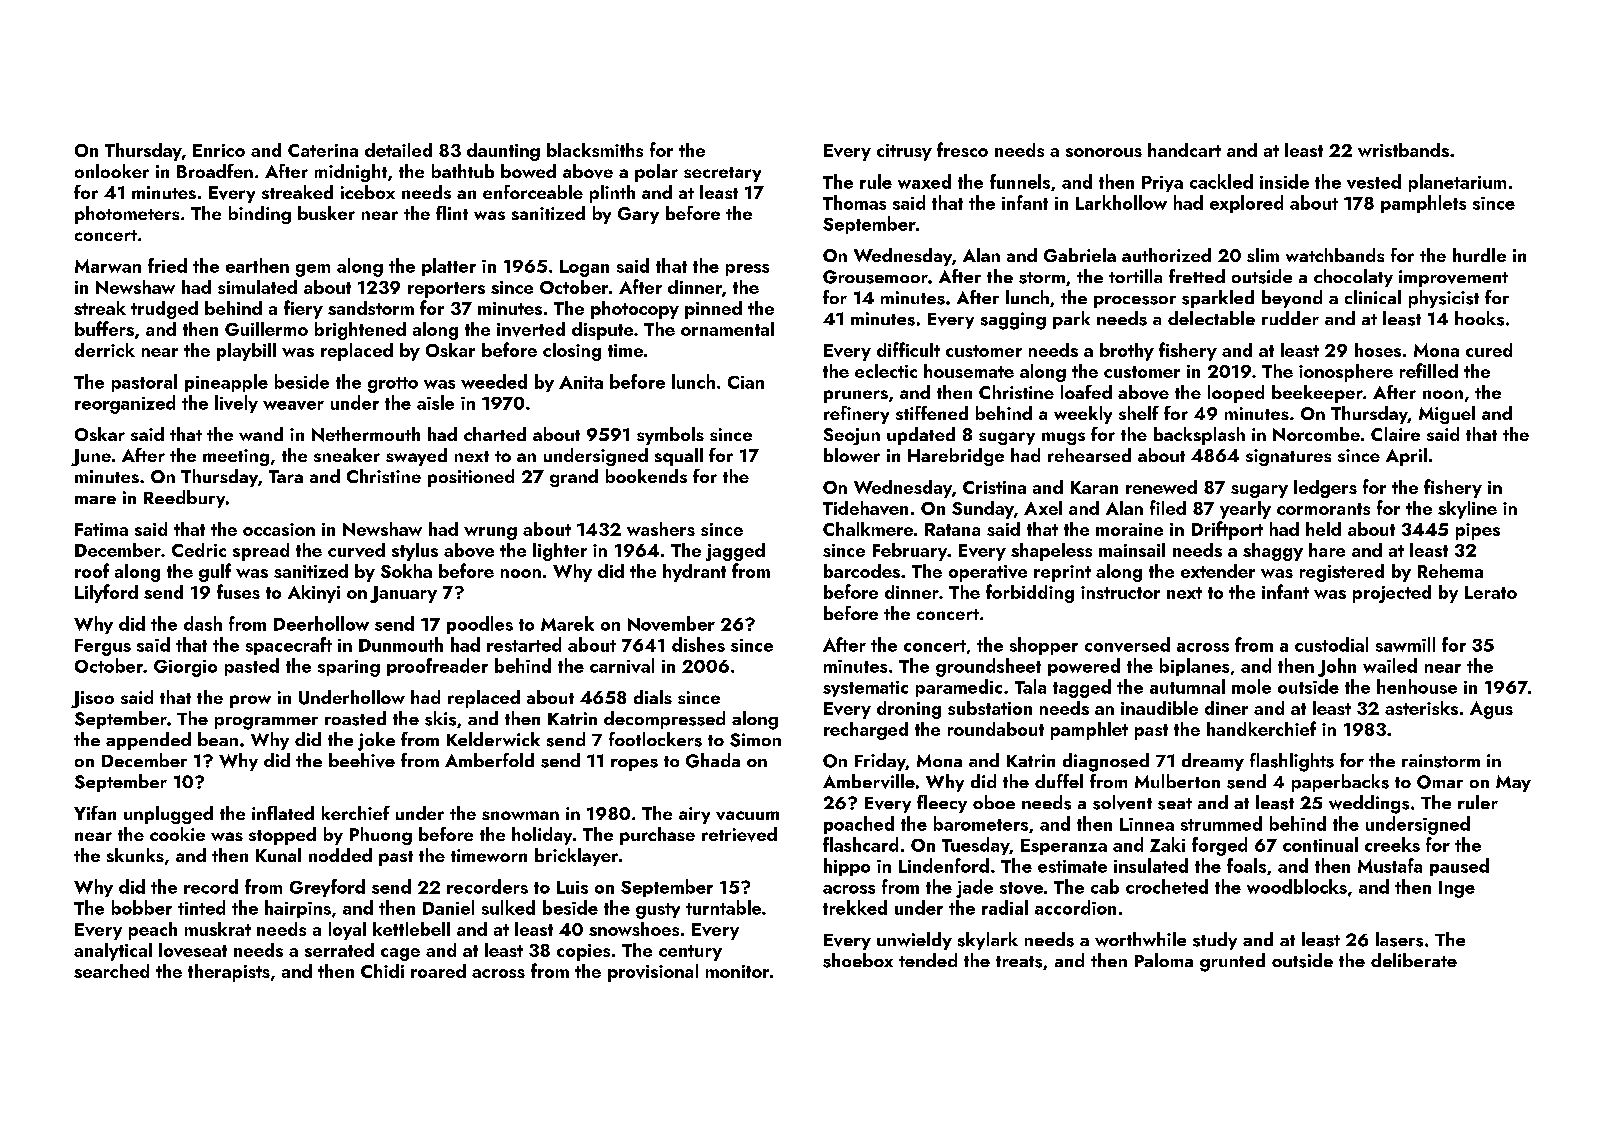 The width and height of the screenshot is (1607, 1137). I want to click on shapeless, so click(1051, 552).
